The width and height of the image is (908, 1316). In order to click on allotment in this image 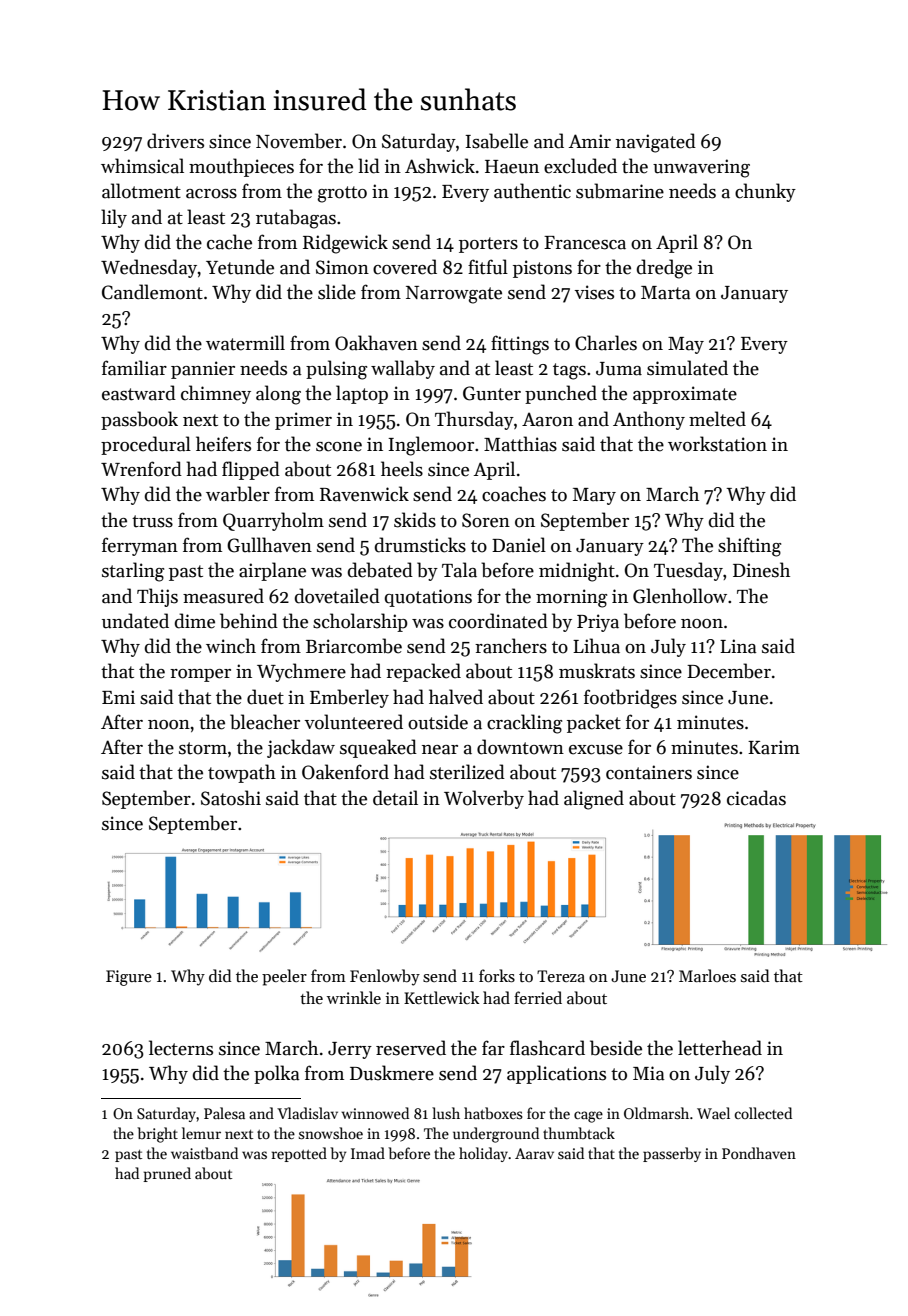, I will do `click(141, 191)`.
